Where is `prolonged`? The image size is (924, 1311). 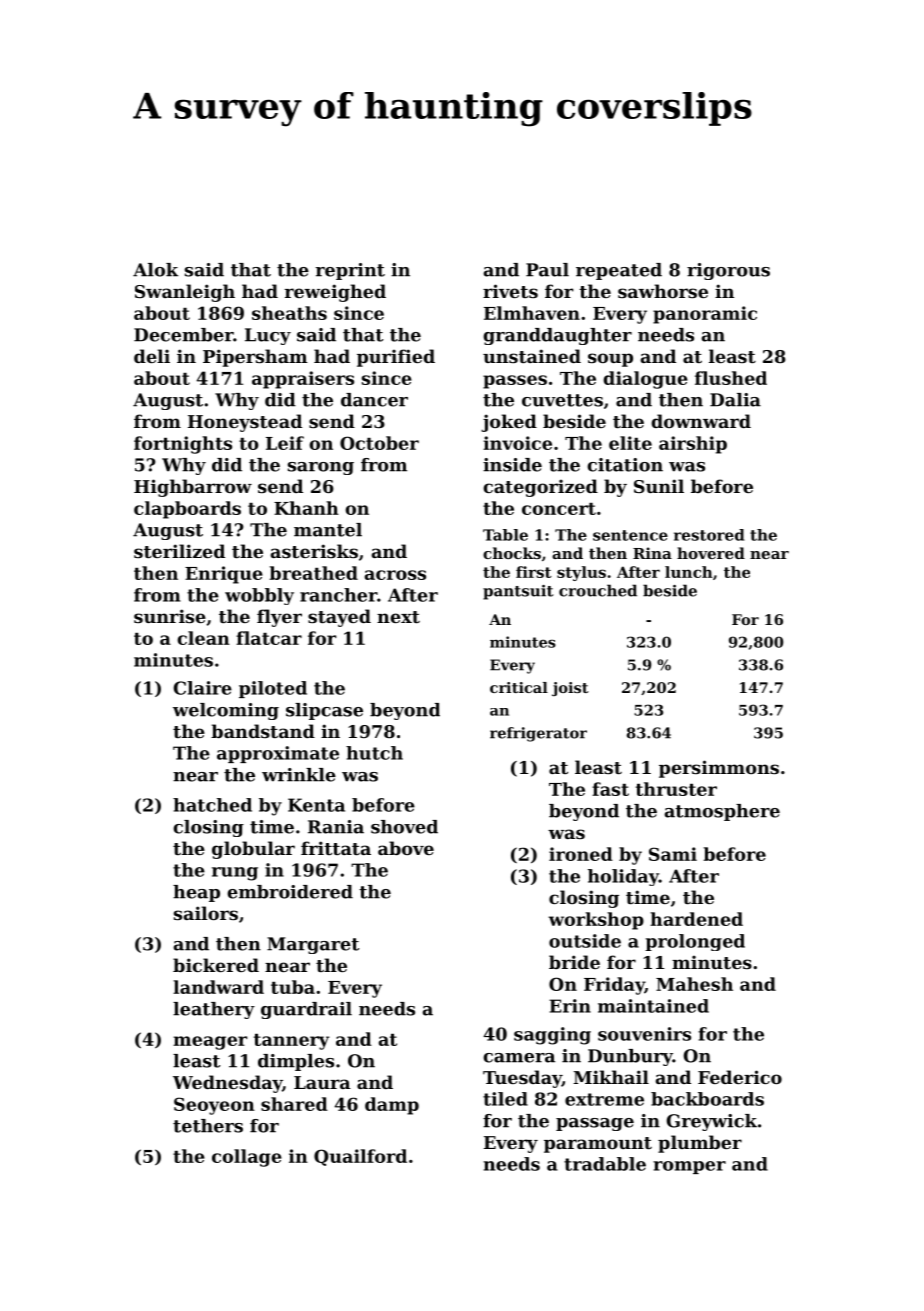
prolonged is located at coordinates (695, 942).
